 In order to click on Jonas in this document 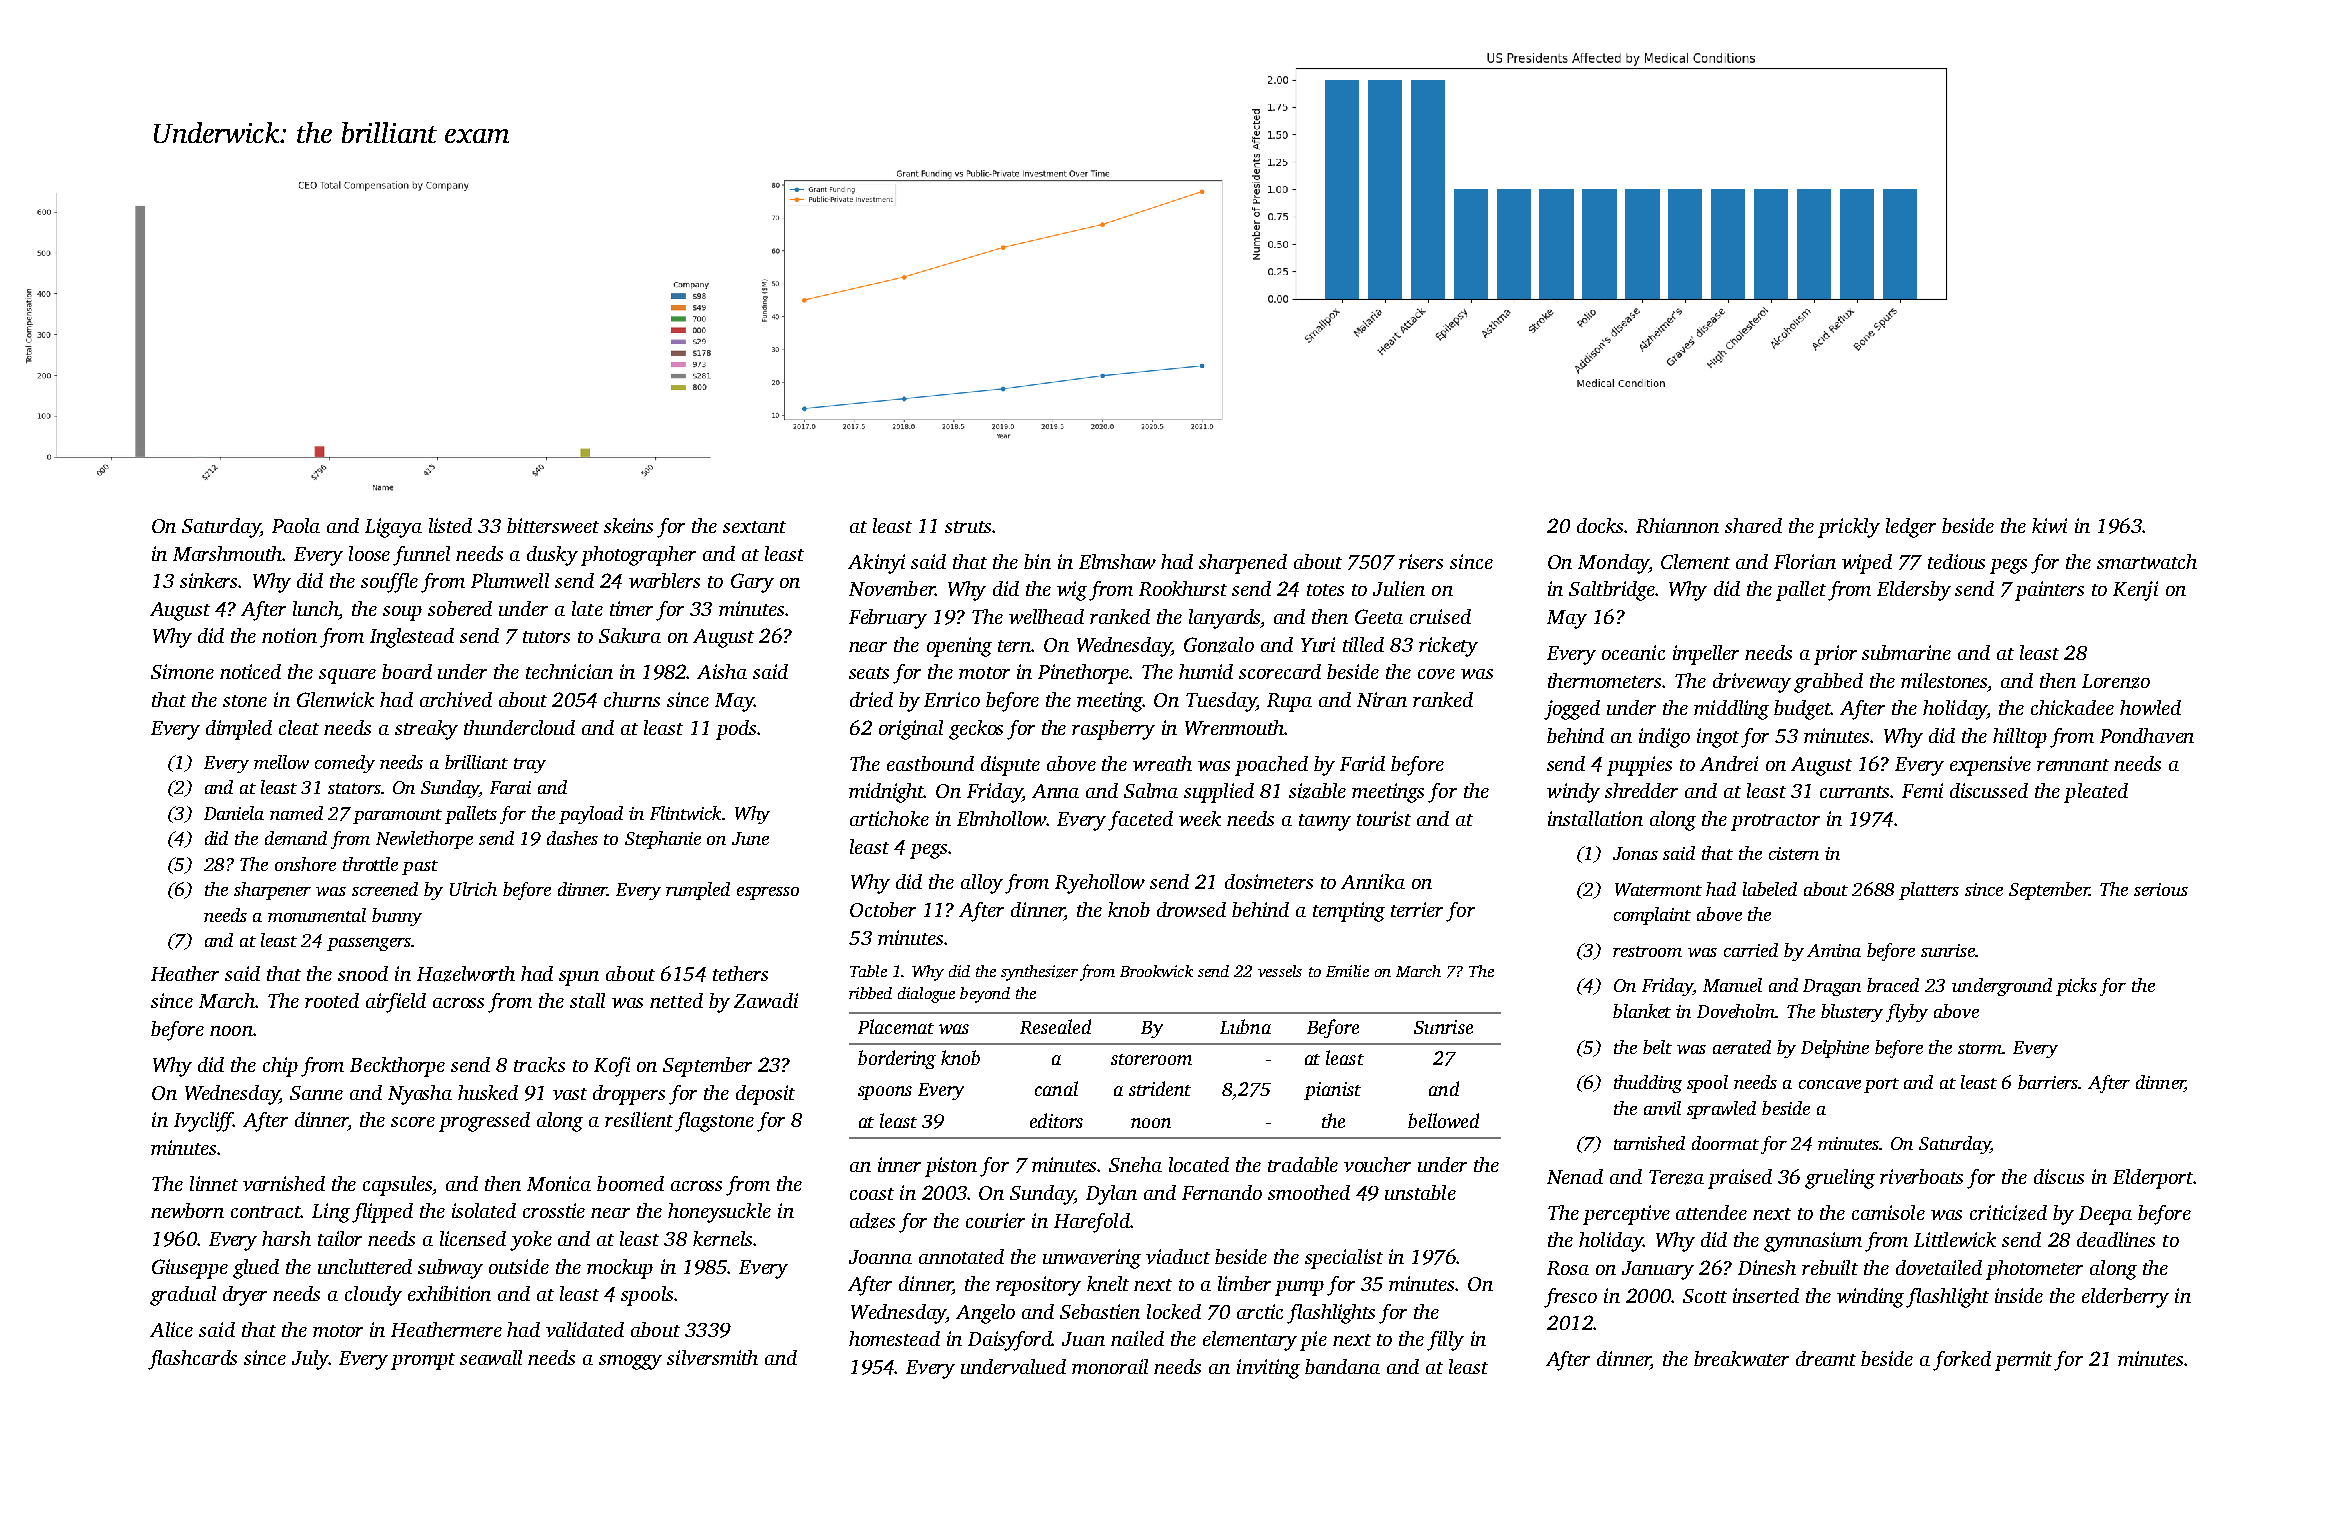, I will do `click(1635, 853)`.
